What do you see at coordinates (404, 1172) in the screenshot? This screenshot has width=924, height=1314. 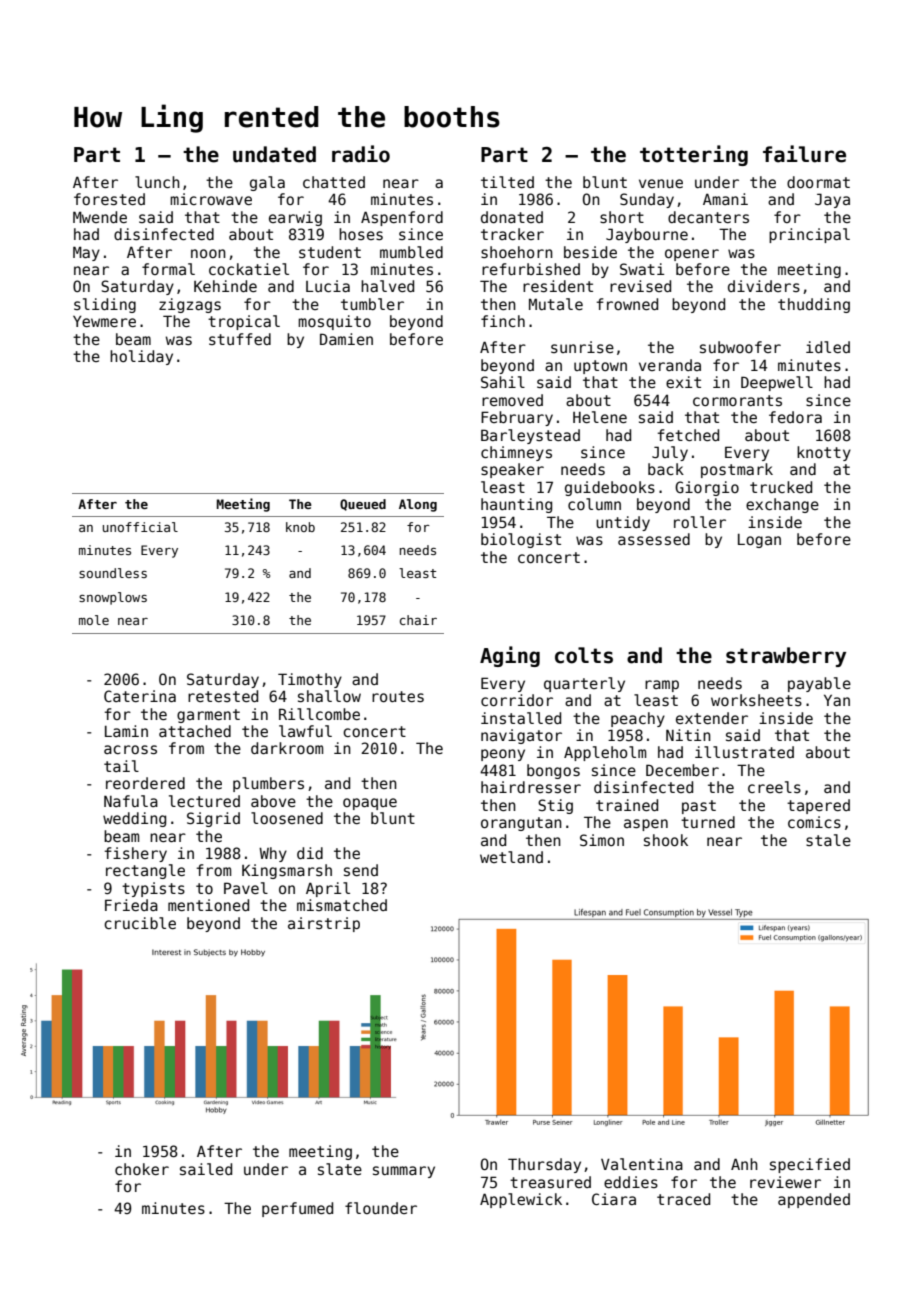 I see `summary` at bounding box center [404, 1172].
